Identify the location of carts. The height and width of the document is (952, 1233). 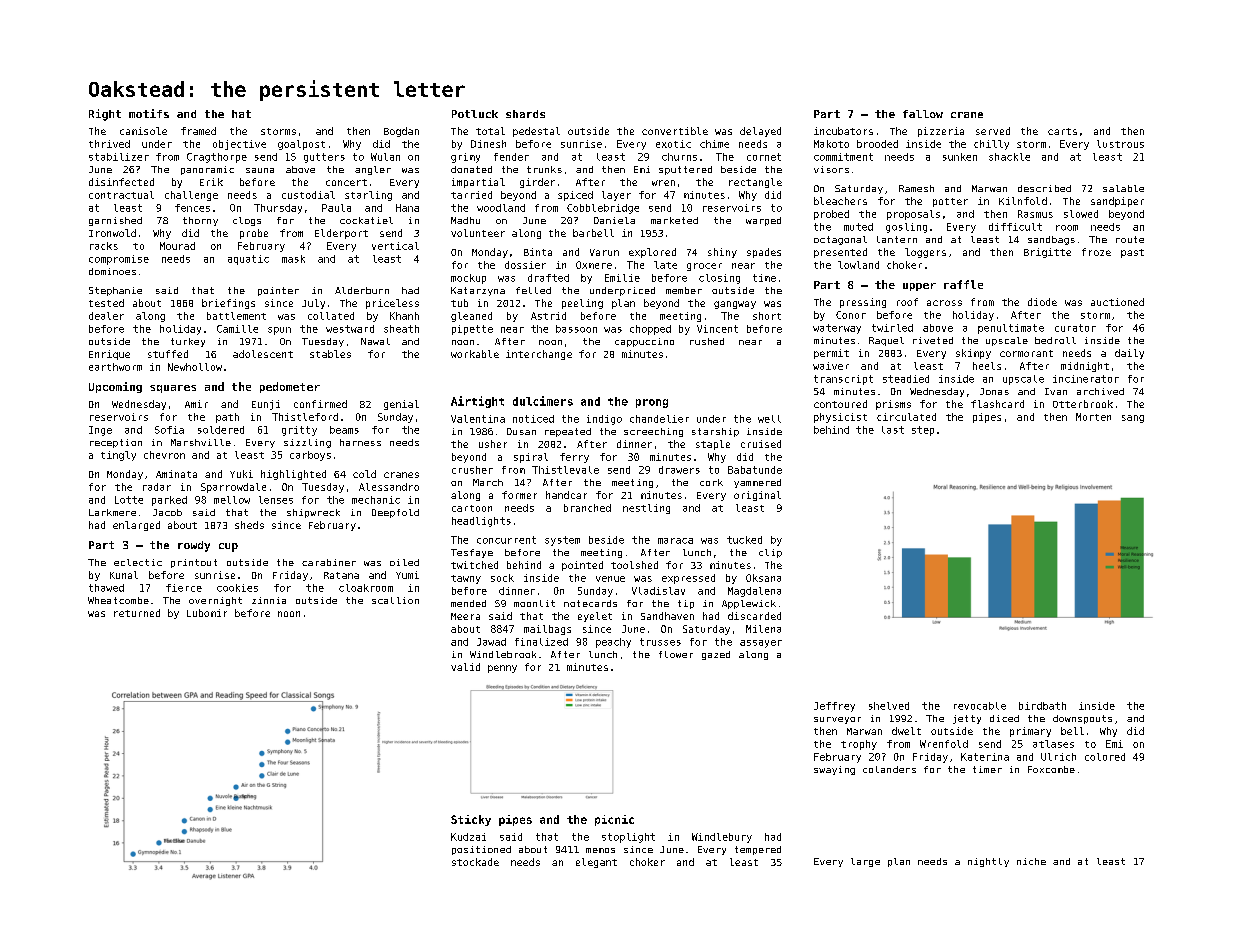
(1062, 131).
